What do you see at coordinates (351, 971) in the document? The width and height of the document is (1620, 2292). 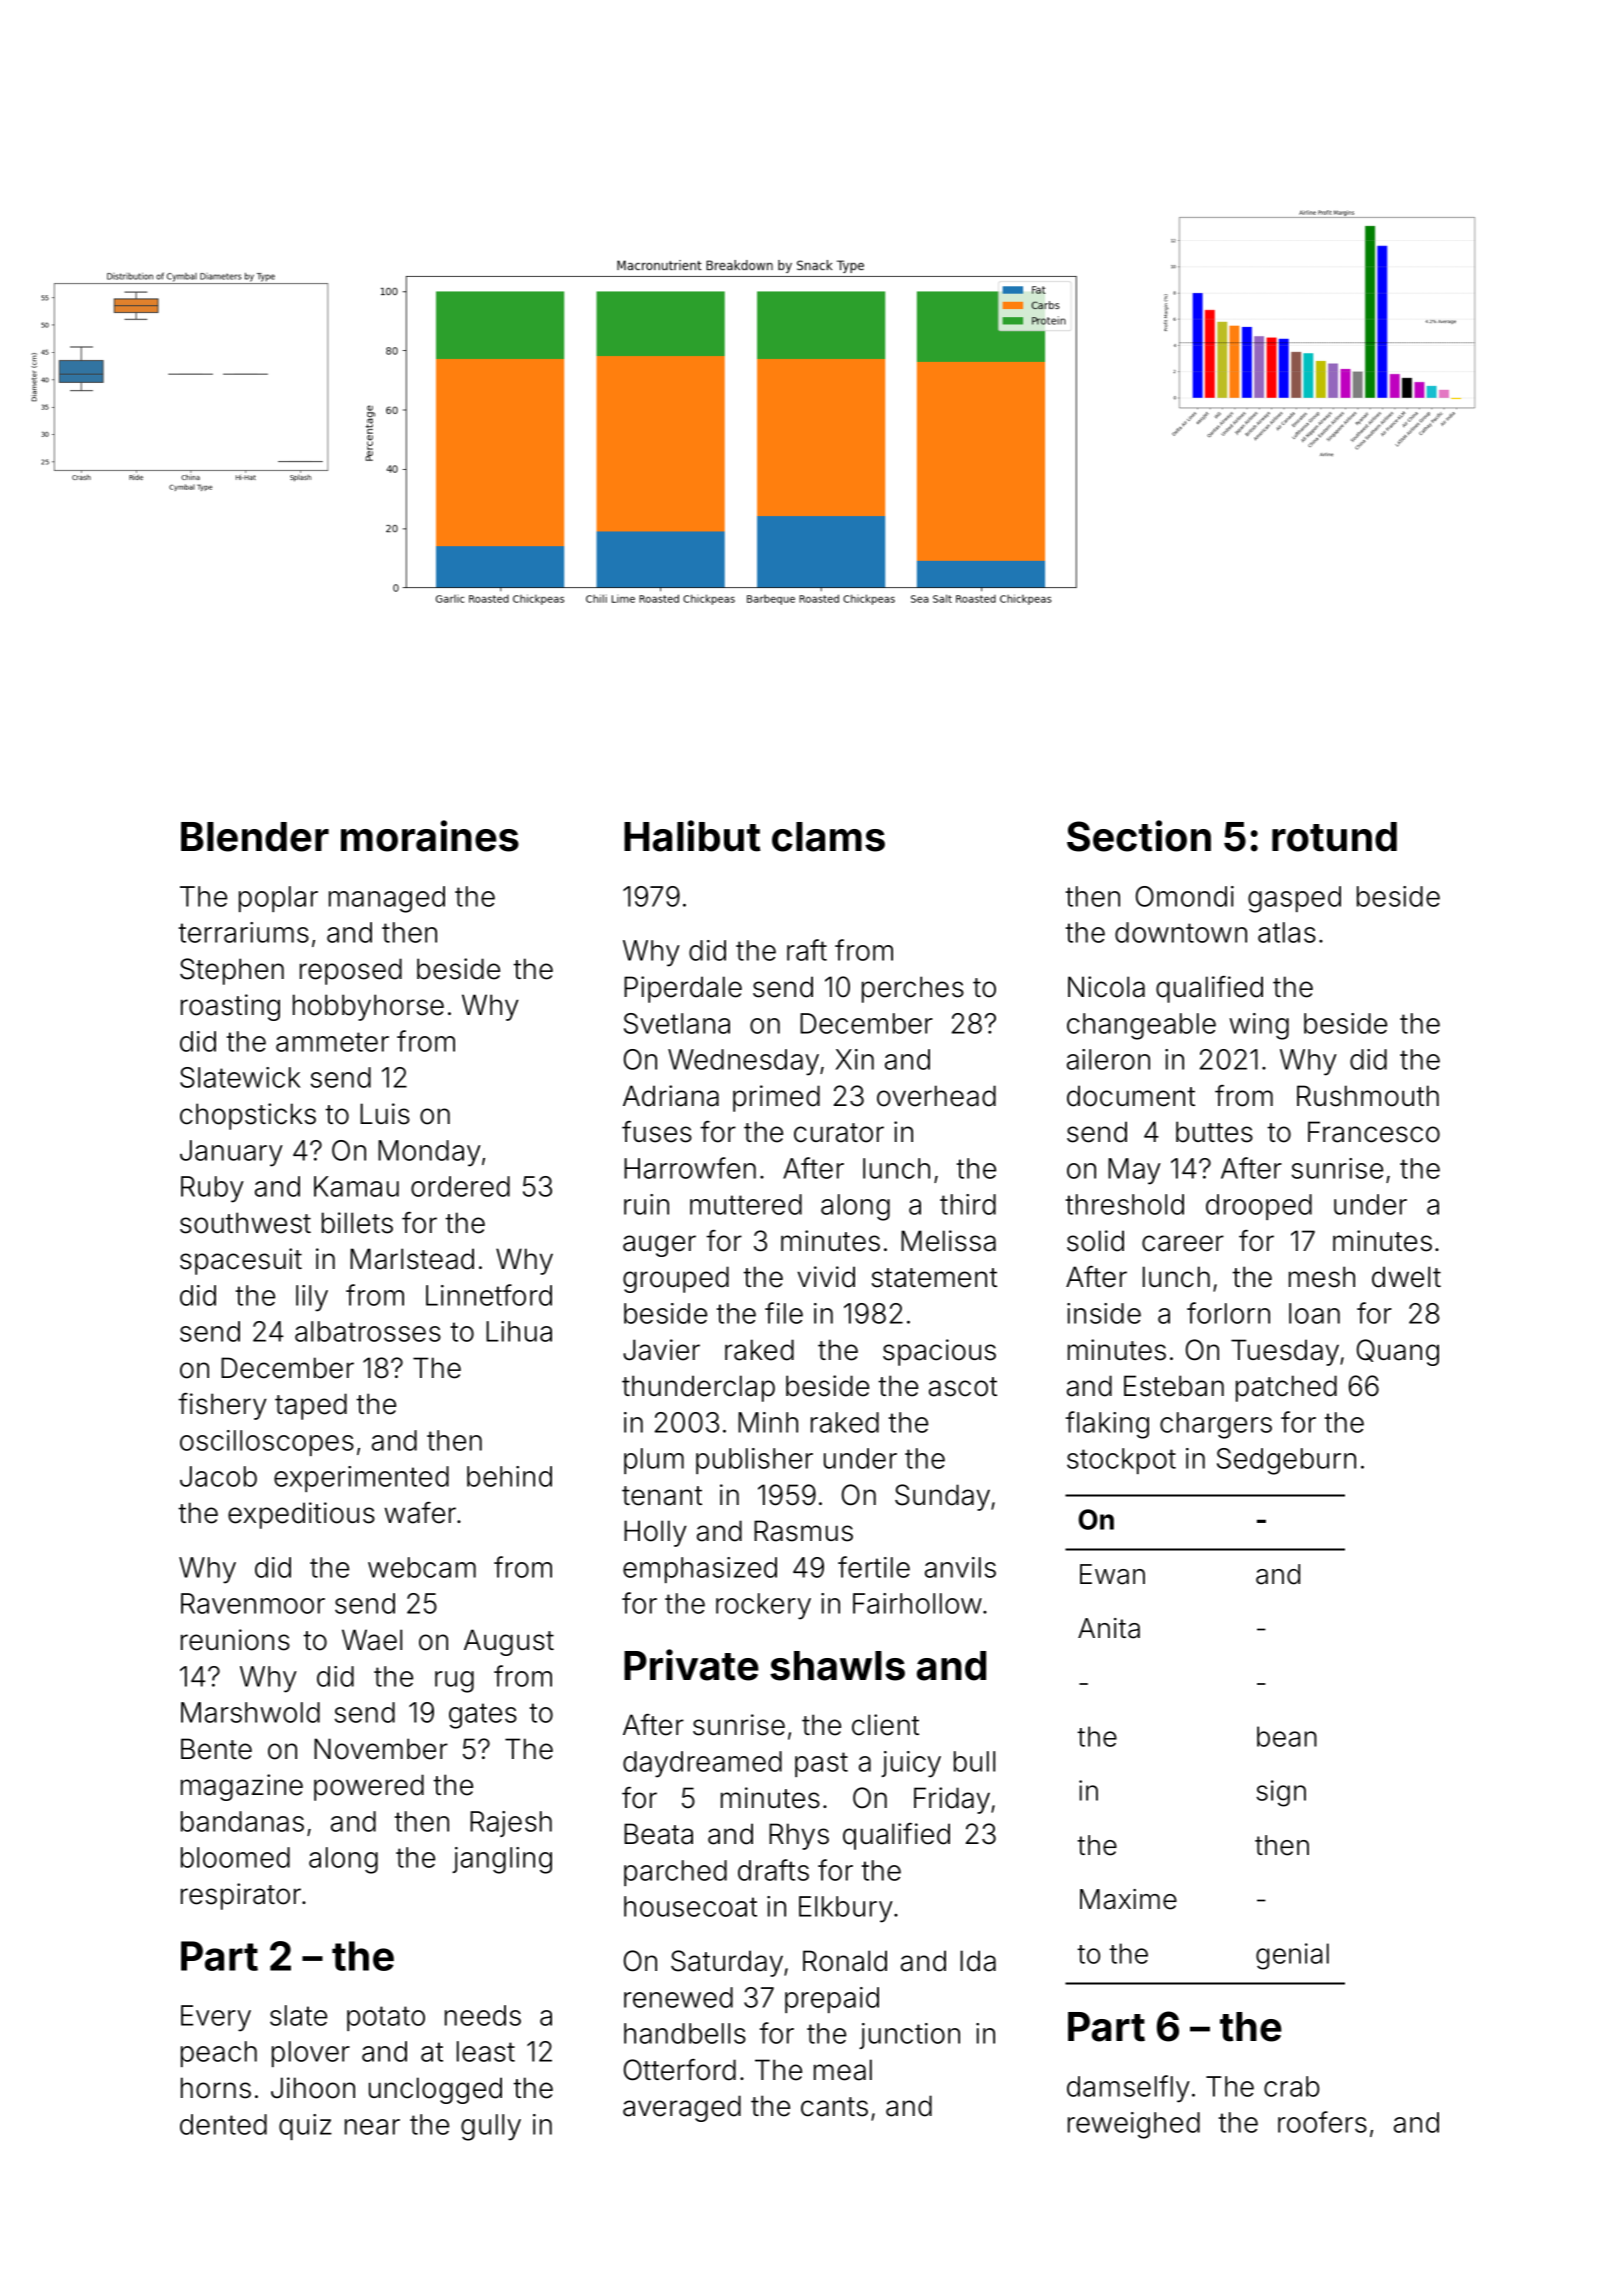 I see `reposed` at bounding box center [351, 971].
